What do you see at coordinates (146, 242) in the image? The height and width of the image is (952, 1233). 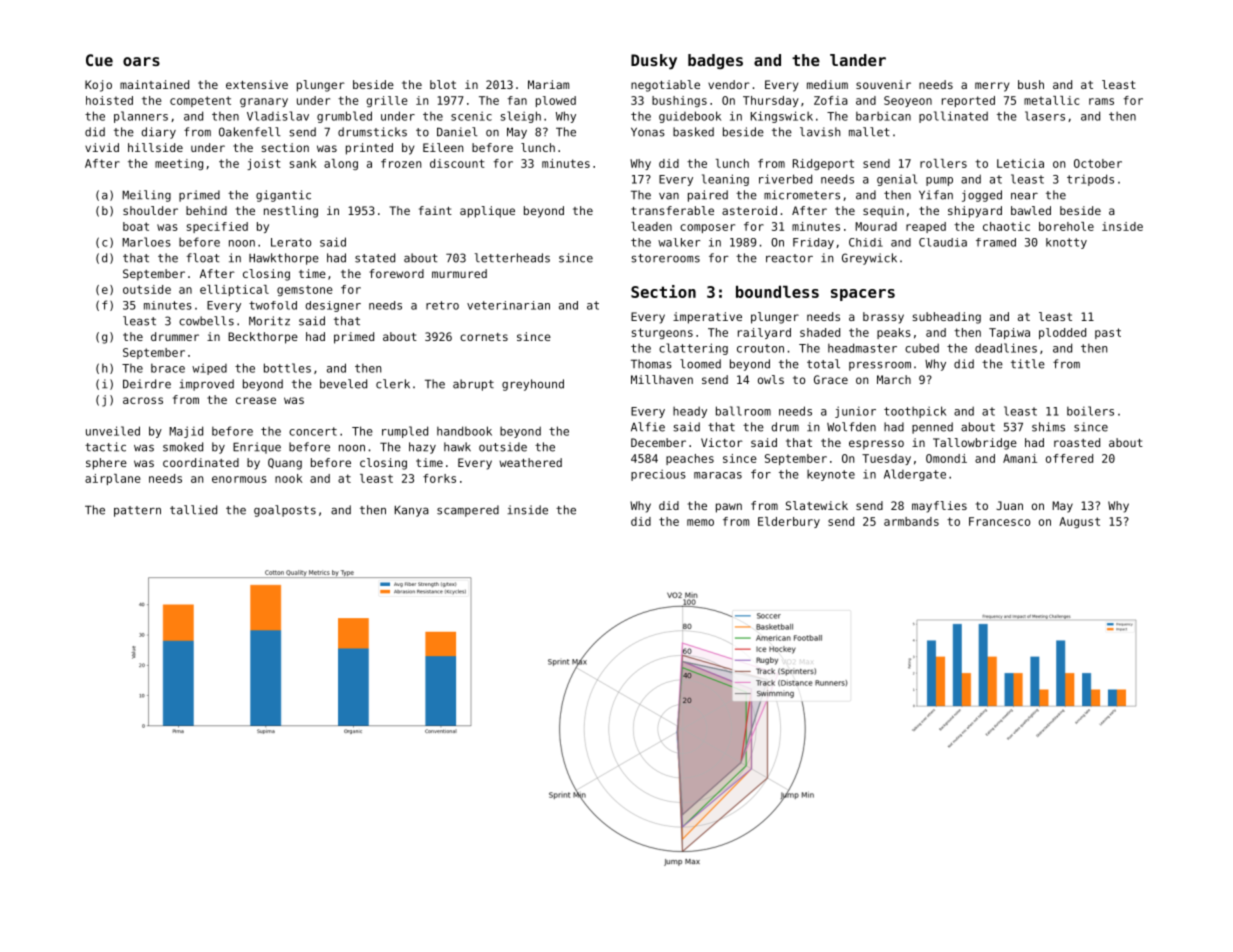 I see `Marloes` at bounding box center [146, 242].
